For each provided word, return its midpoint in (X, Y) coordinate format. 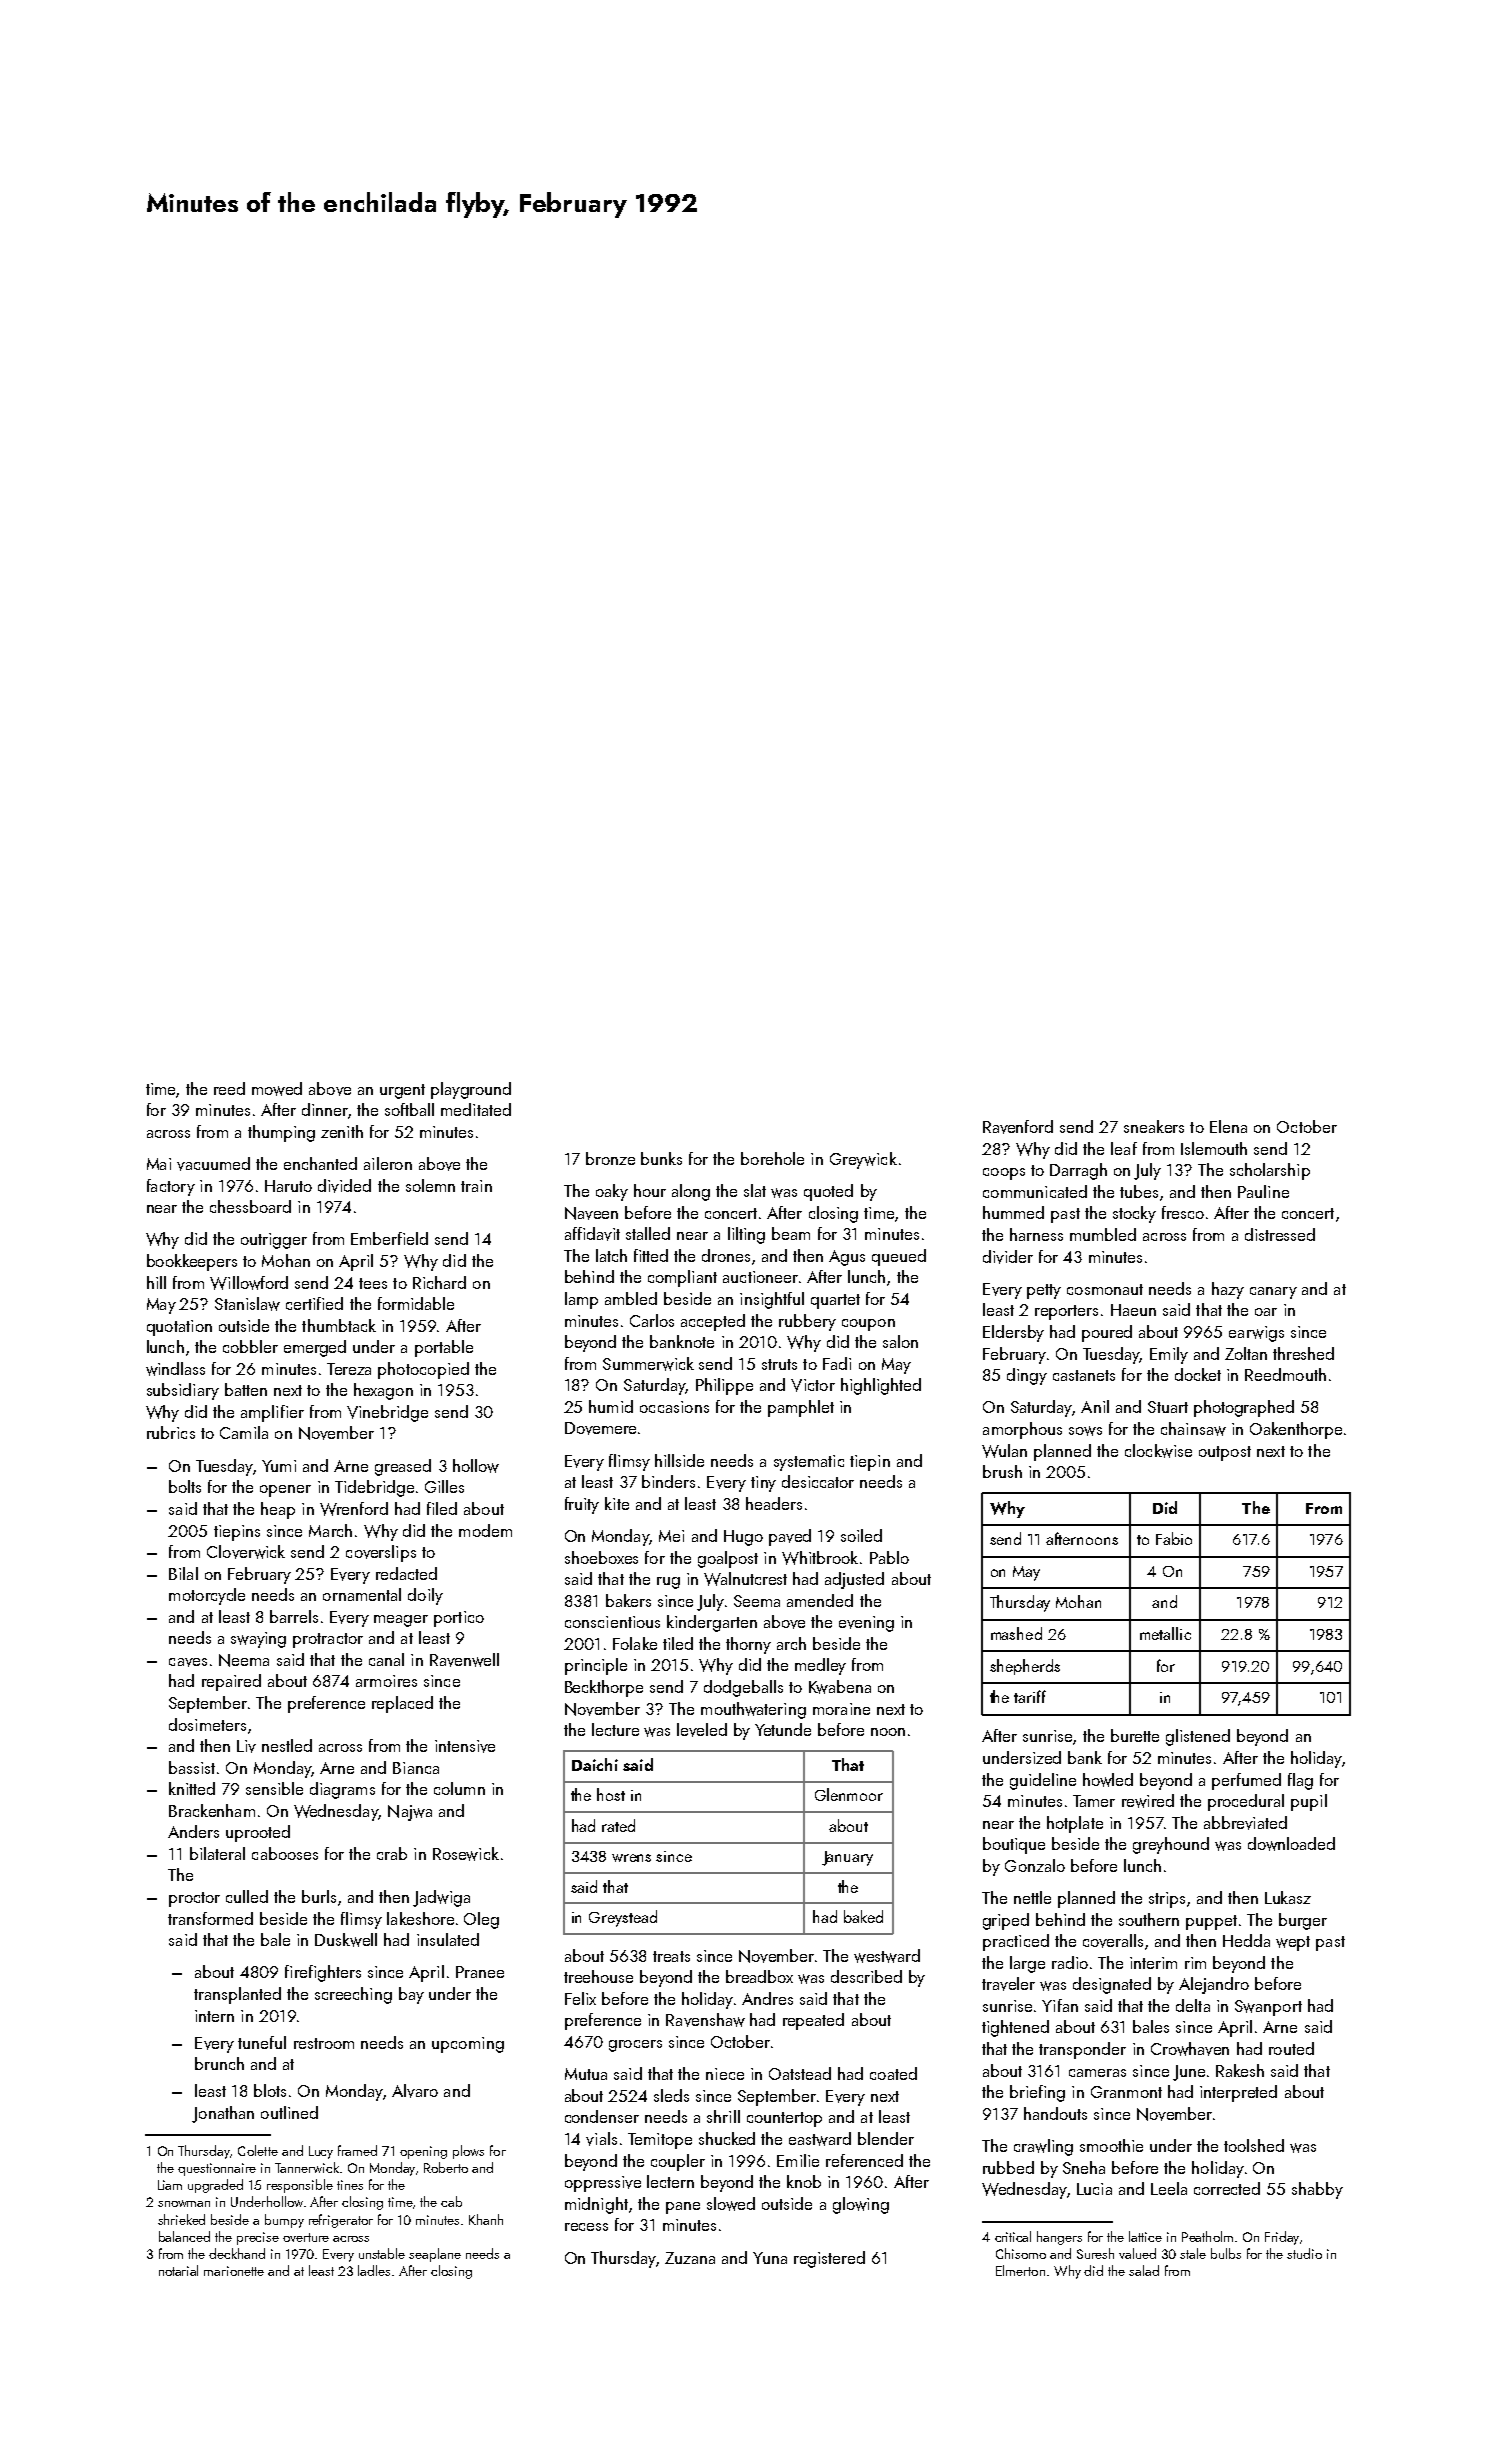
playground (471, 1090)
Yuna (770, 2258)
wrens (631, 1858)
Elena (1228, 1126)
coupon (868, 1325)
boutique (1014, 1845)
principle (596, 1666)
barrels (294, 1616)
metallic (1165, 1633)
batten (246, 1389)
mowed (277, 1089)
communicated (1035, 1191)
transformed (210, 1918)
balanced (184, 2236)
